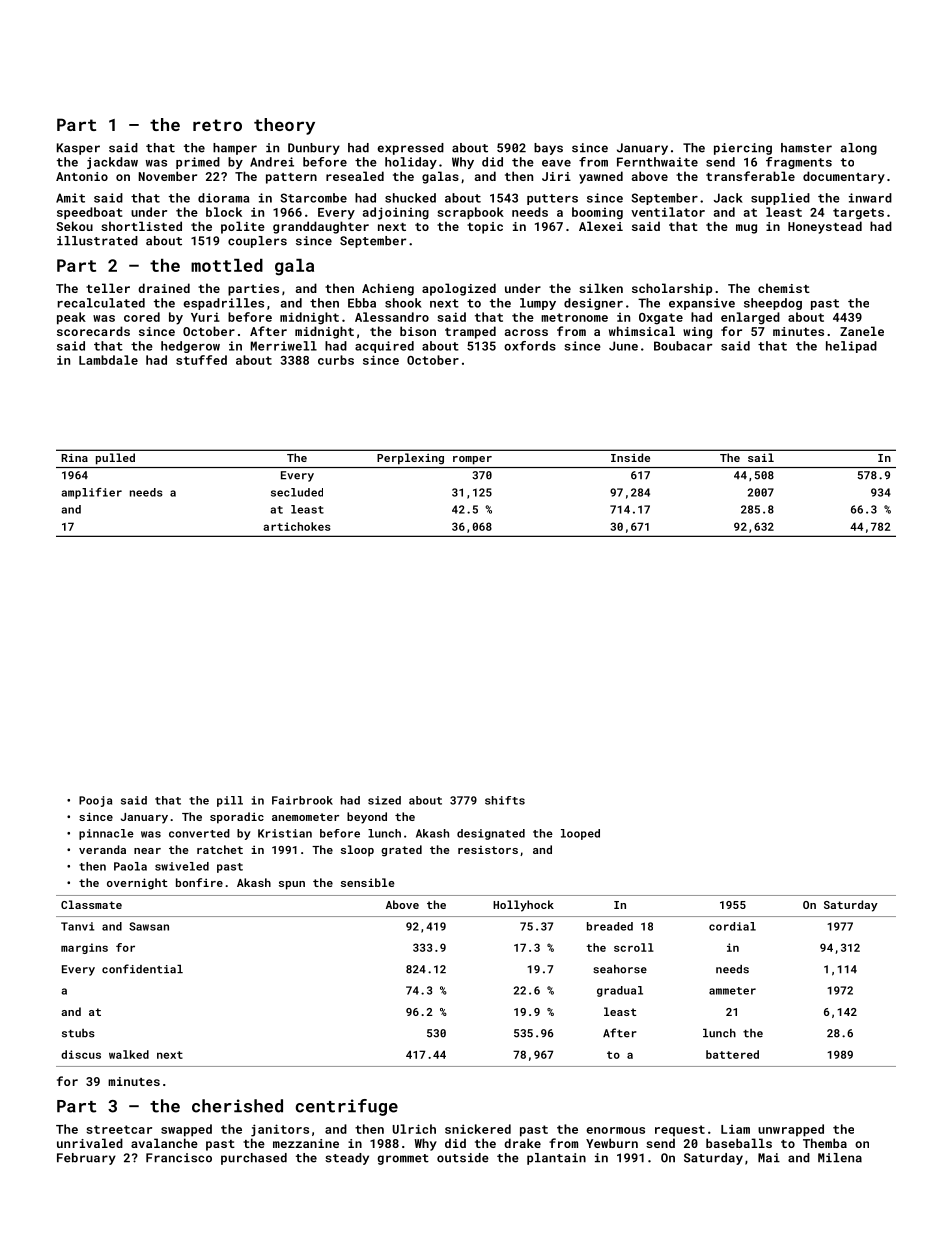 This document has height=1233, width=952. What do you see at coordinates (285, 833) in the document?
I see `Kristian` at bounding box center [285, 833].
